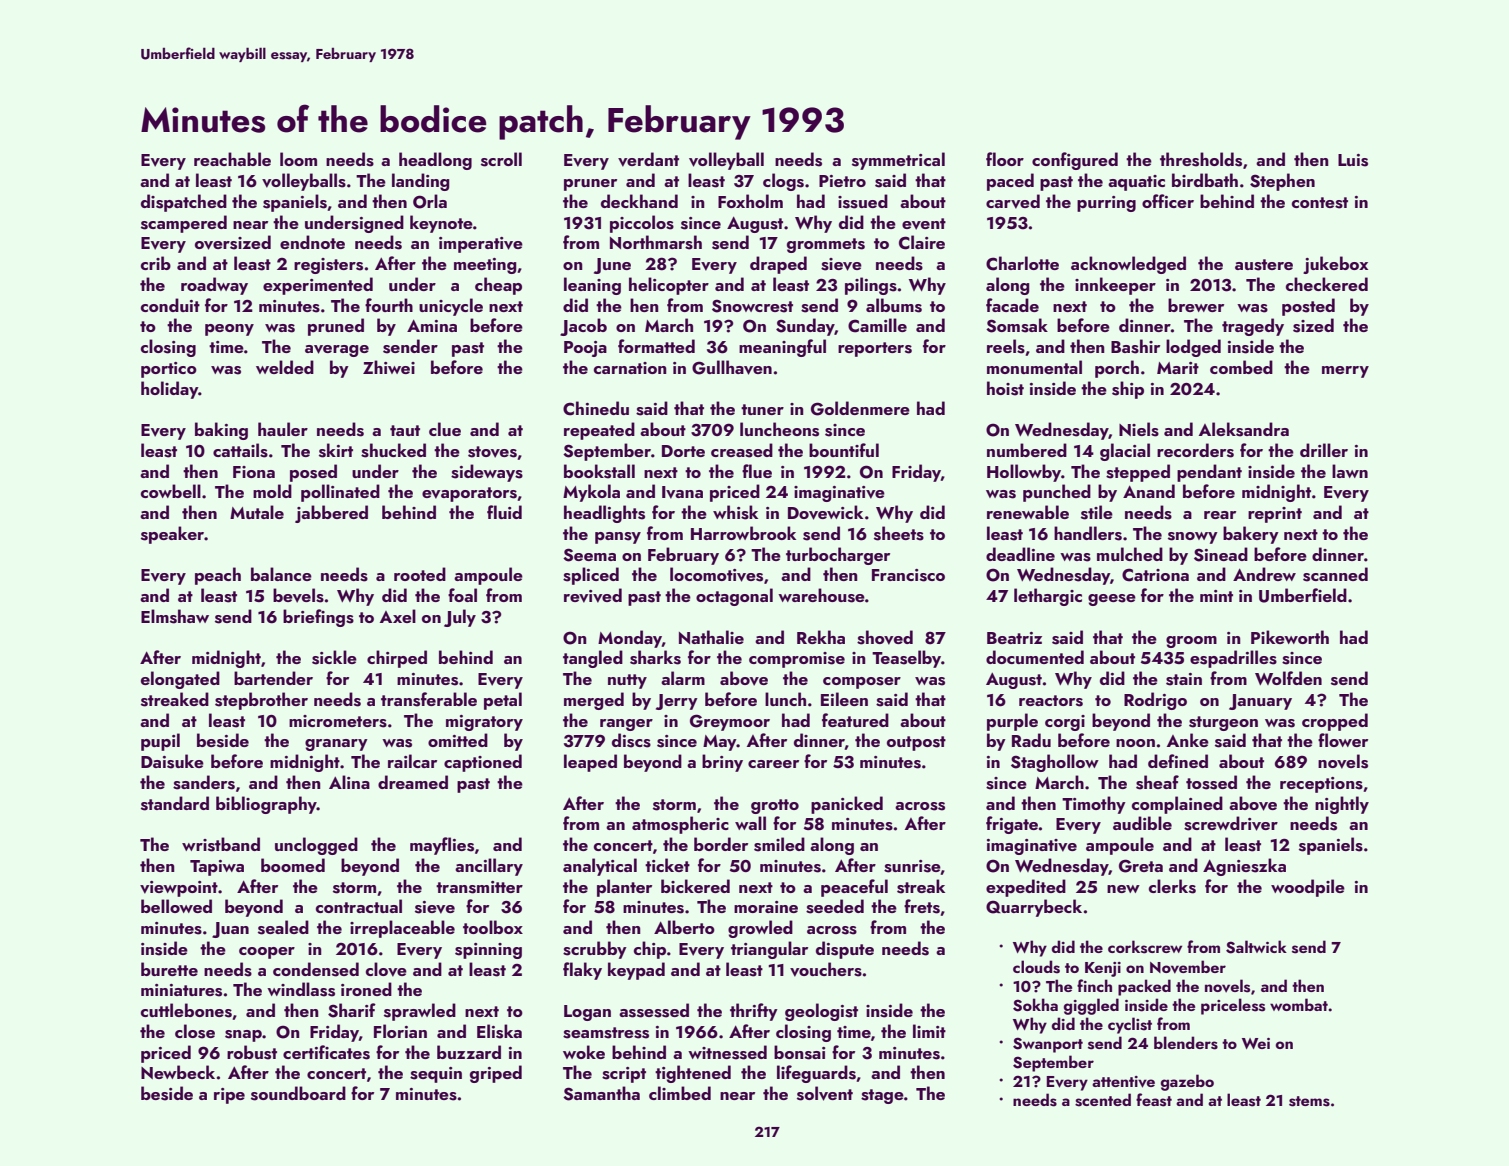 This screenshot has height=1166, width=1509. Describe the element at coordinates (1251, 535) in the screenshot. I see `bakery` at that location.
